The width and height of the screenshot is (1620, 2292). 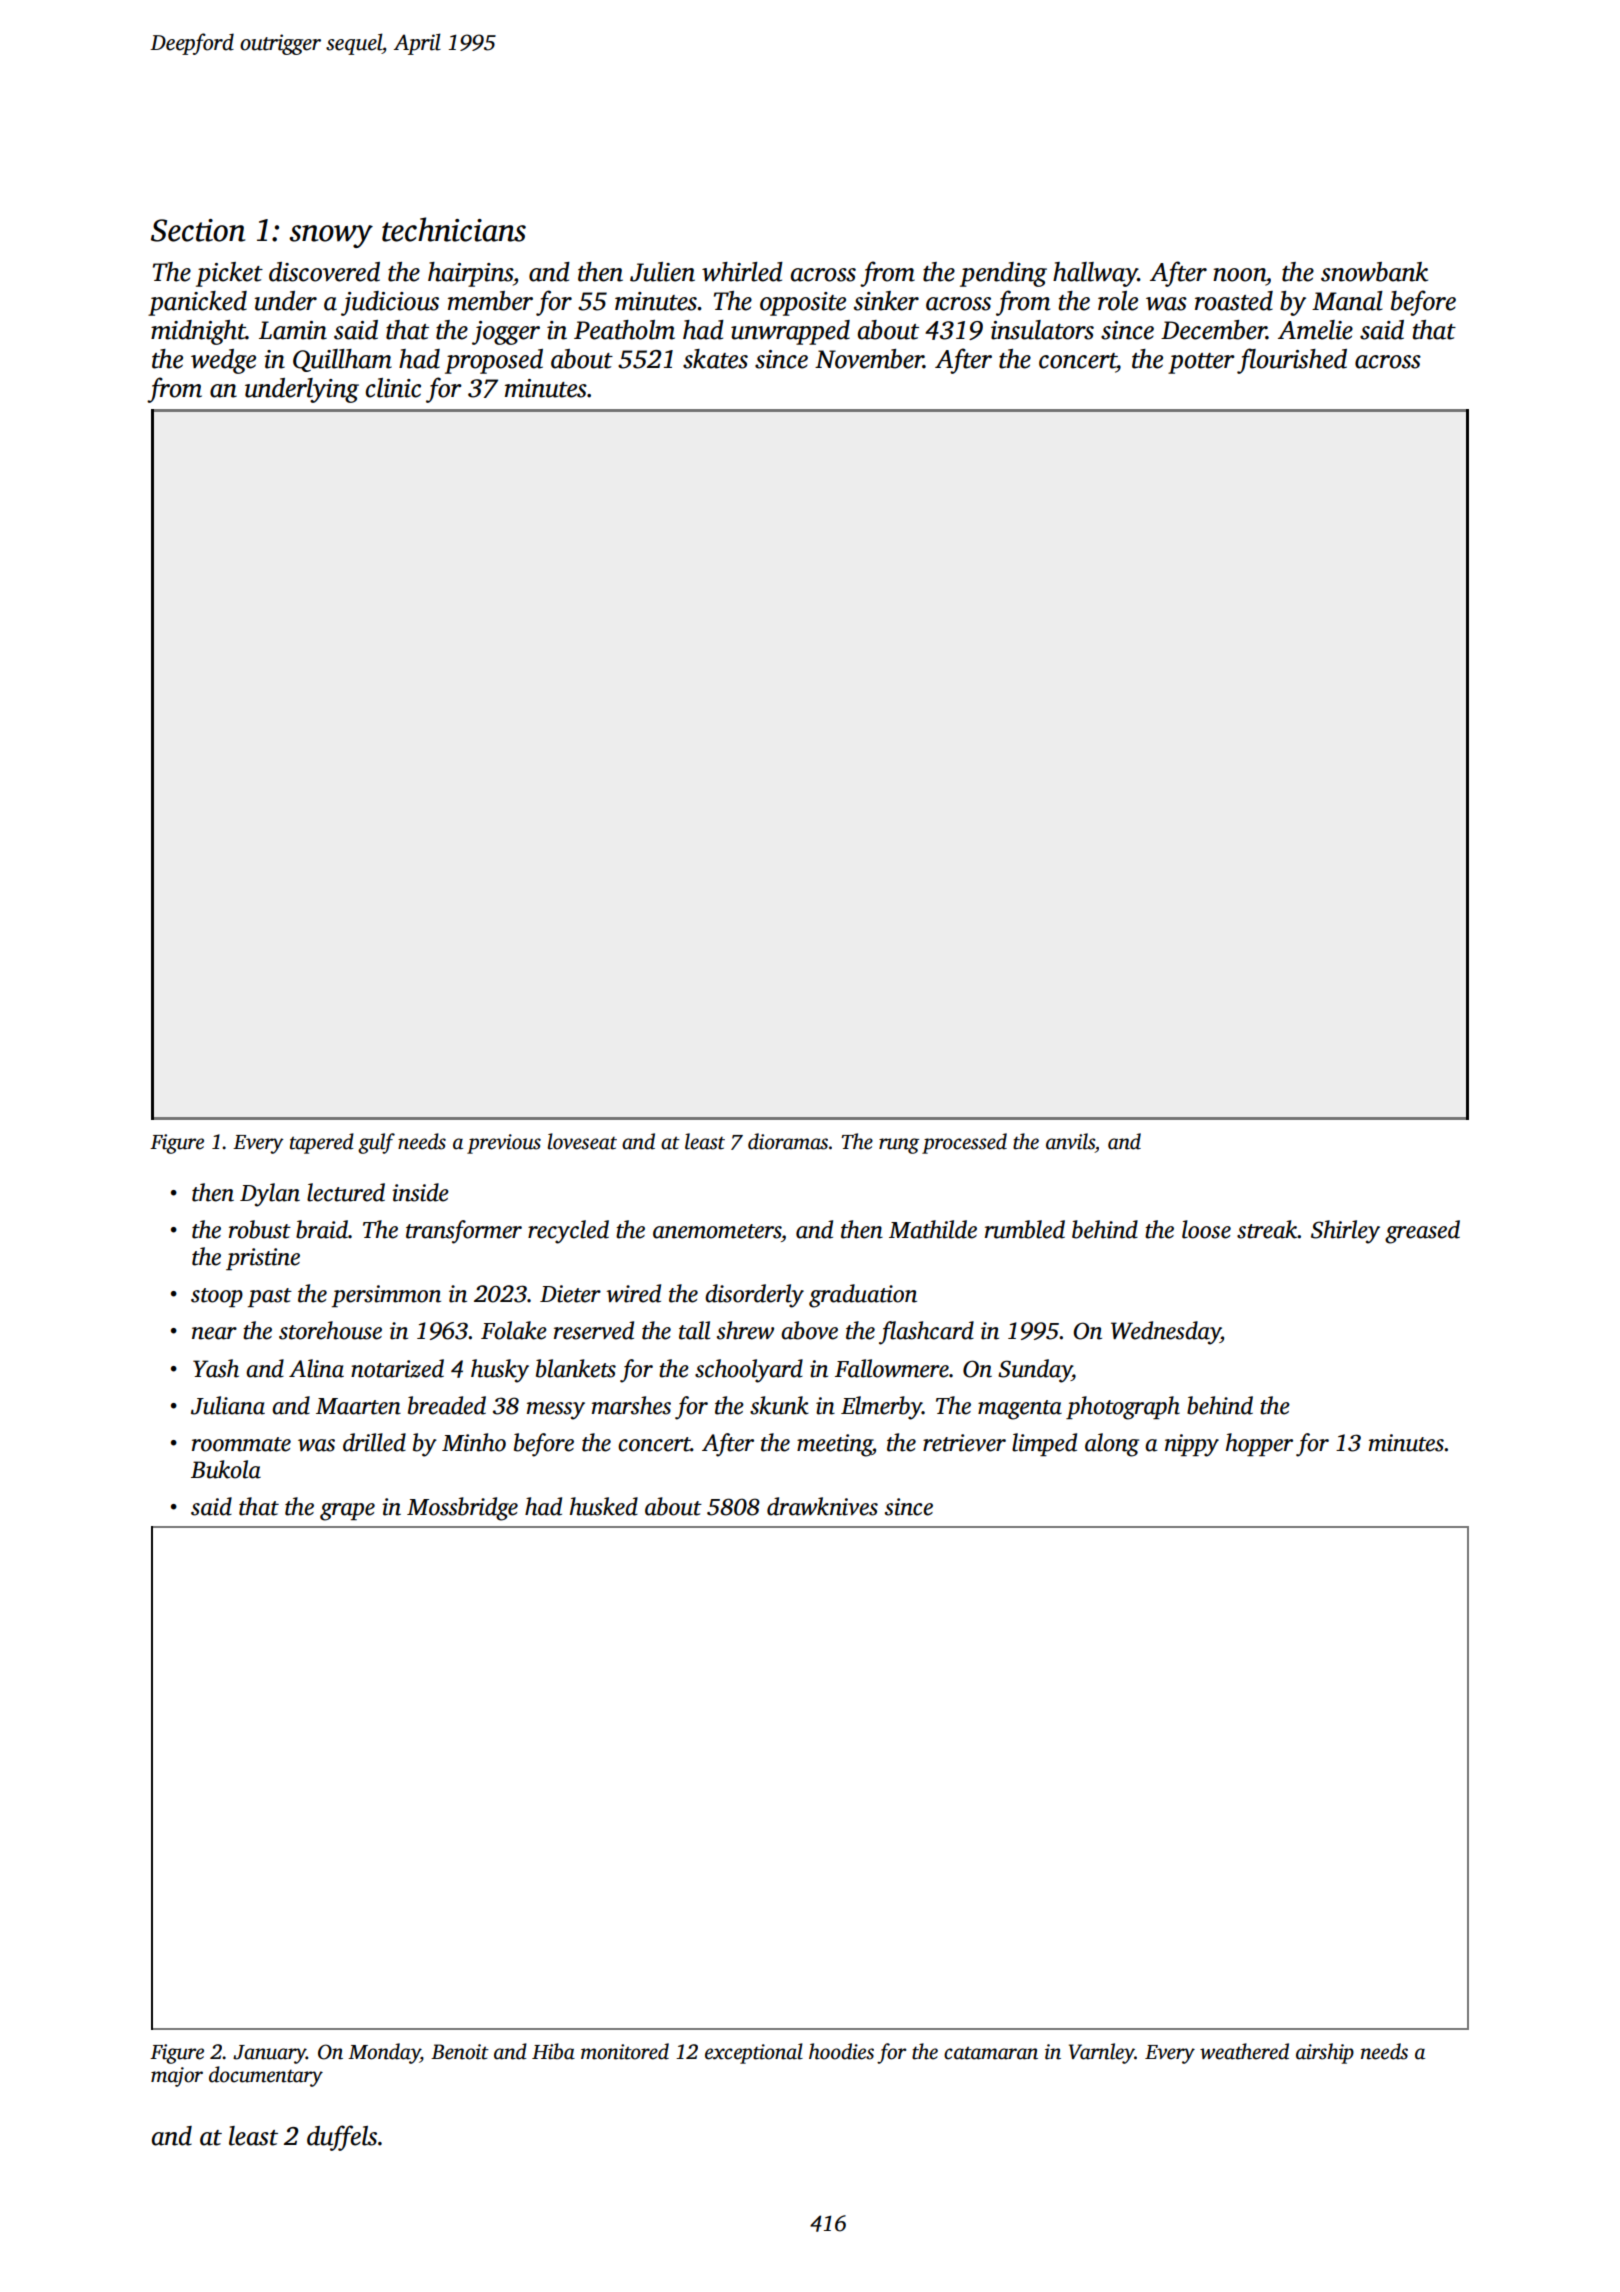 What do you see at coordinates (1042, 330) in the screenshot?
I see `insulators` at bounding box center [1042, 330].
